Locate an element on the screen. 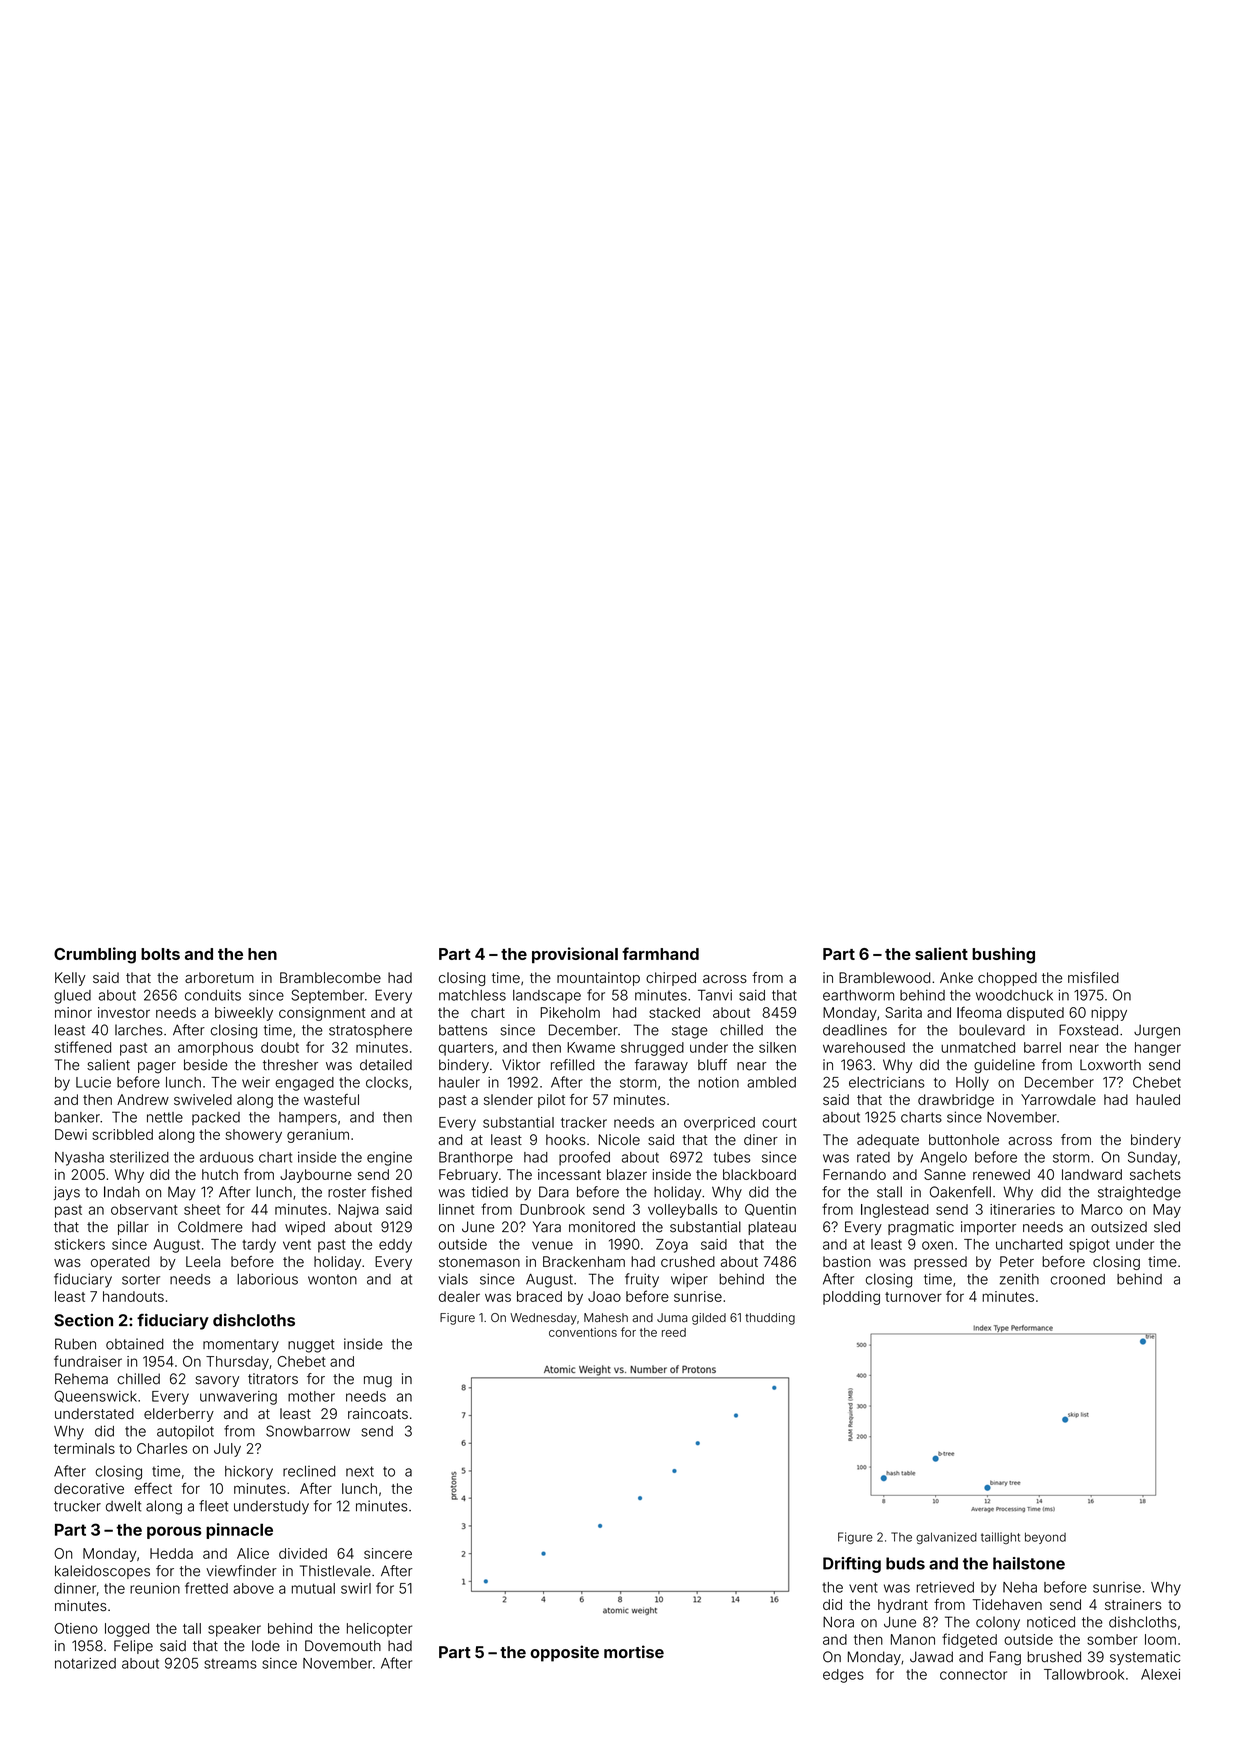 The height and width of the screenshot is (1746, 1235). consignment is located at coordinates (322, 1014).
